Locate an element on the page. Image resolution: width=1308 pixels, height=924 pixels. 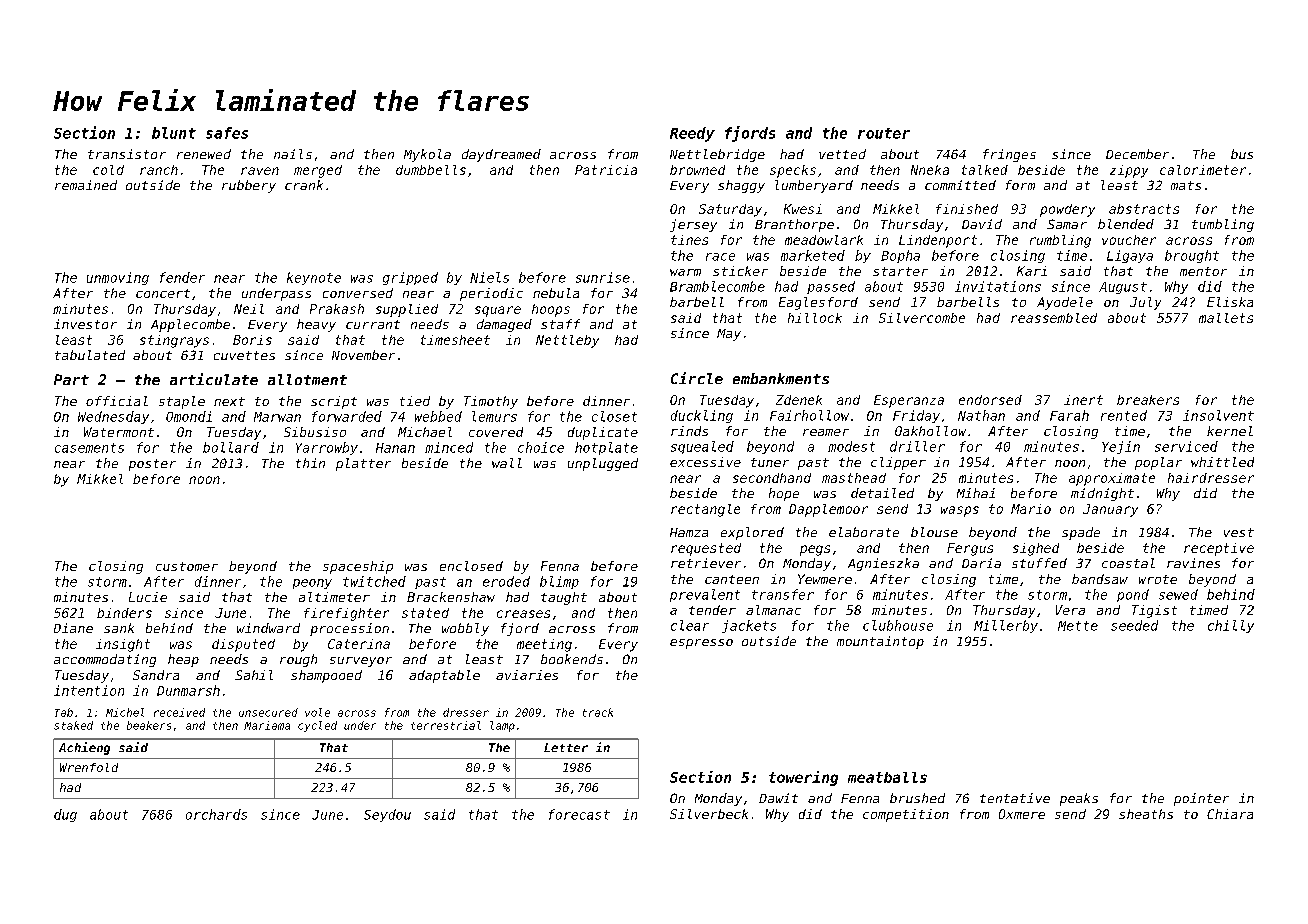
cuvettes is located at coordinates (244, 355).
